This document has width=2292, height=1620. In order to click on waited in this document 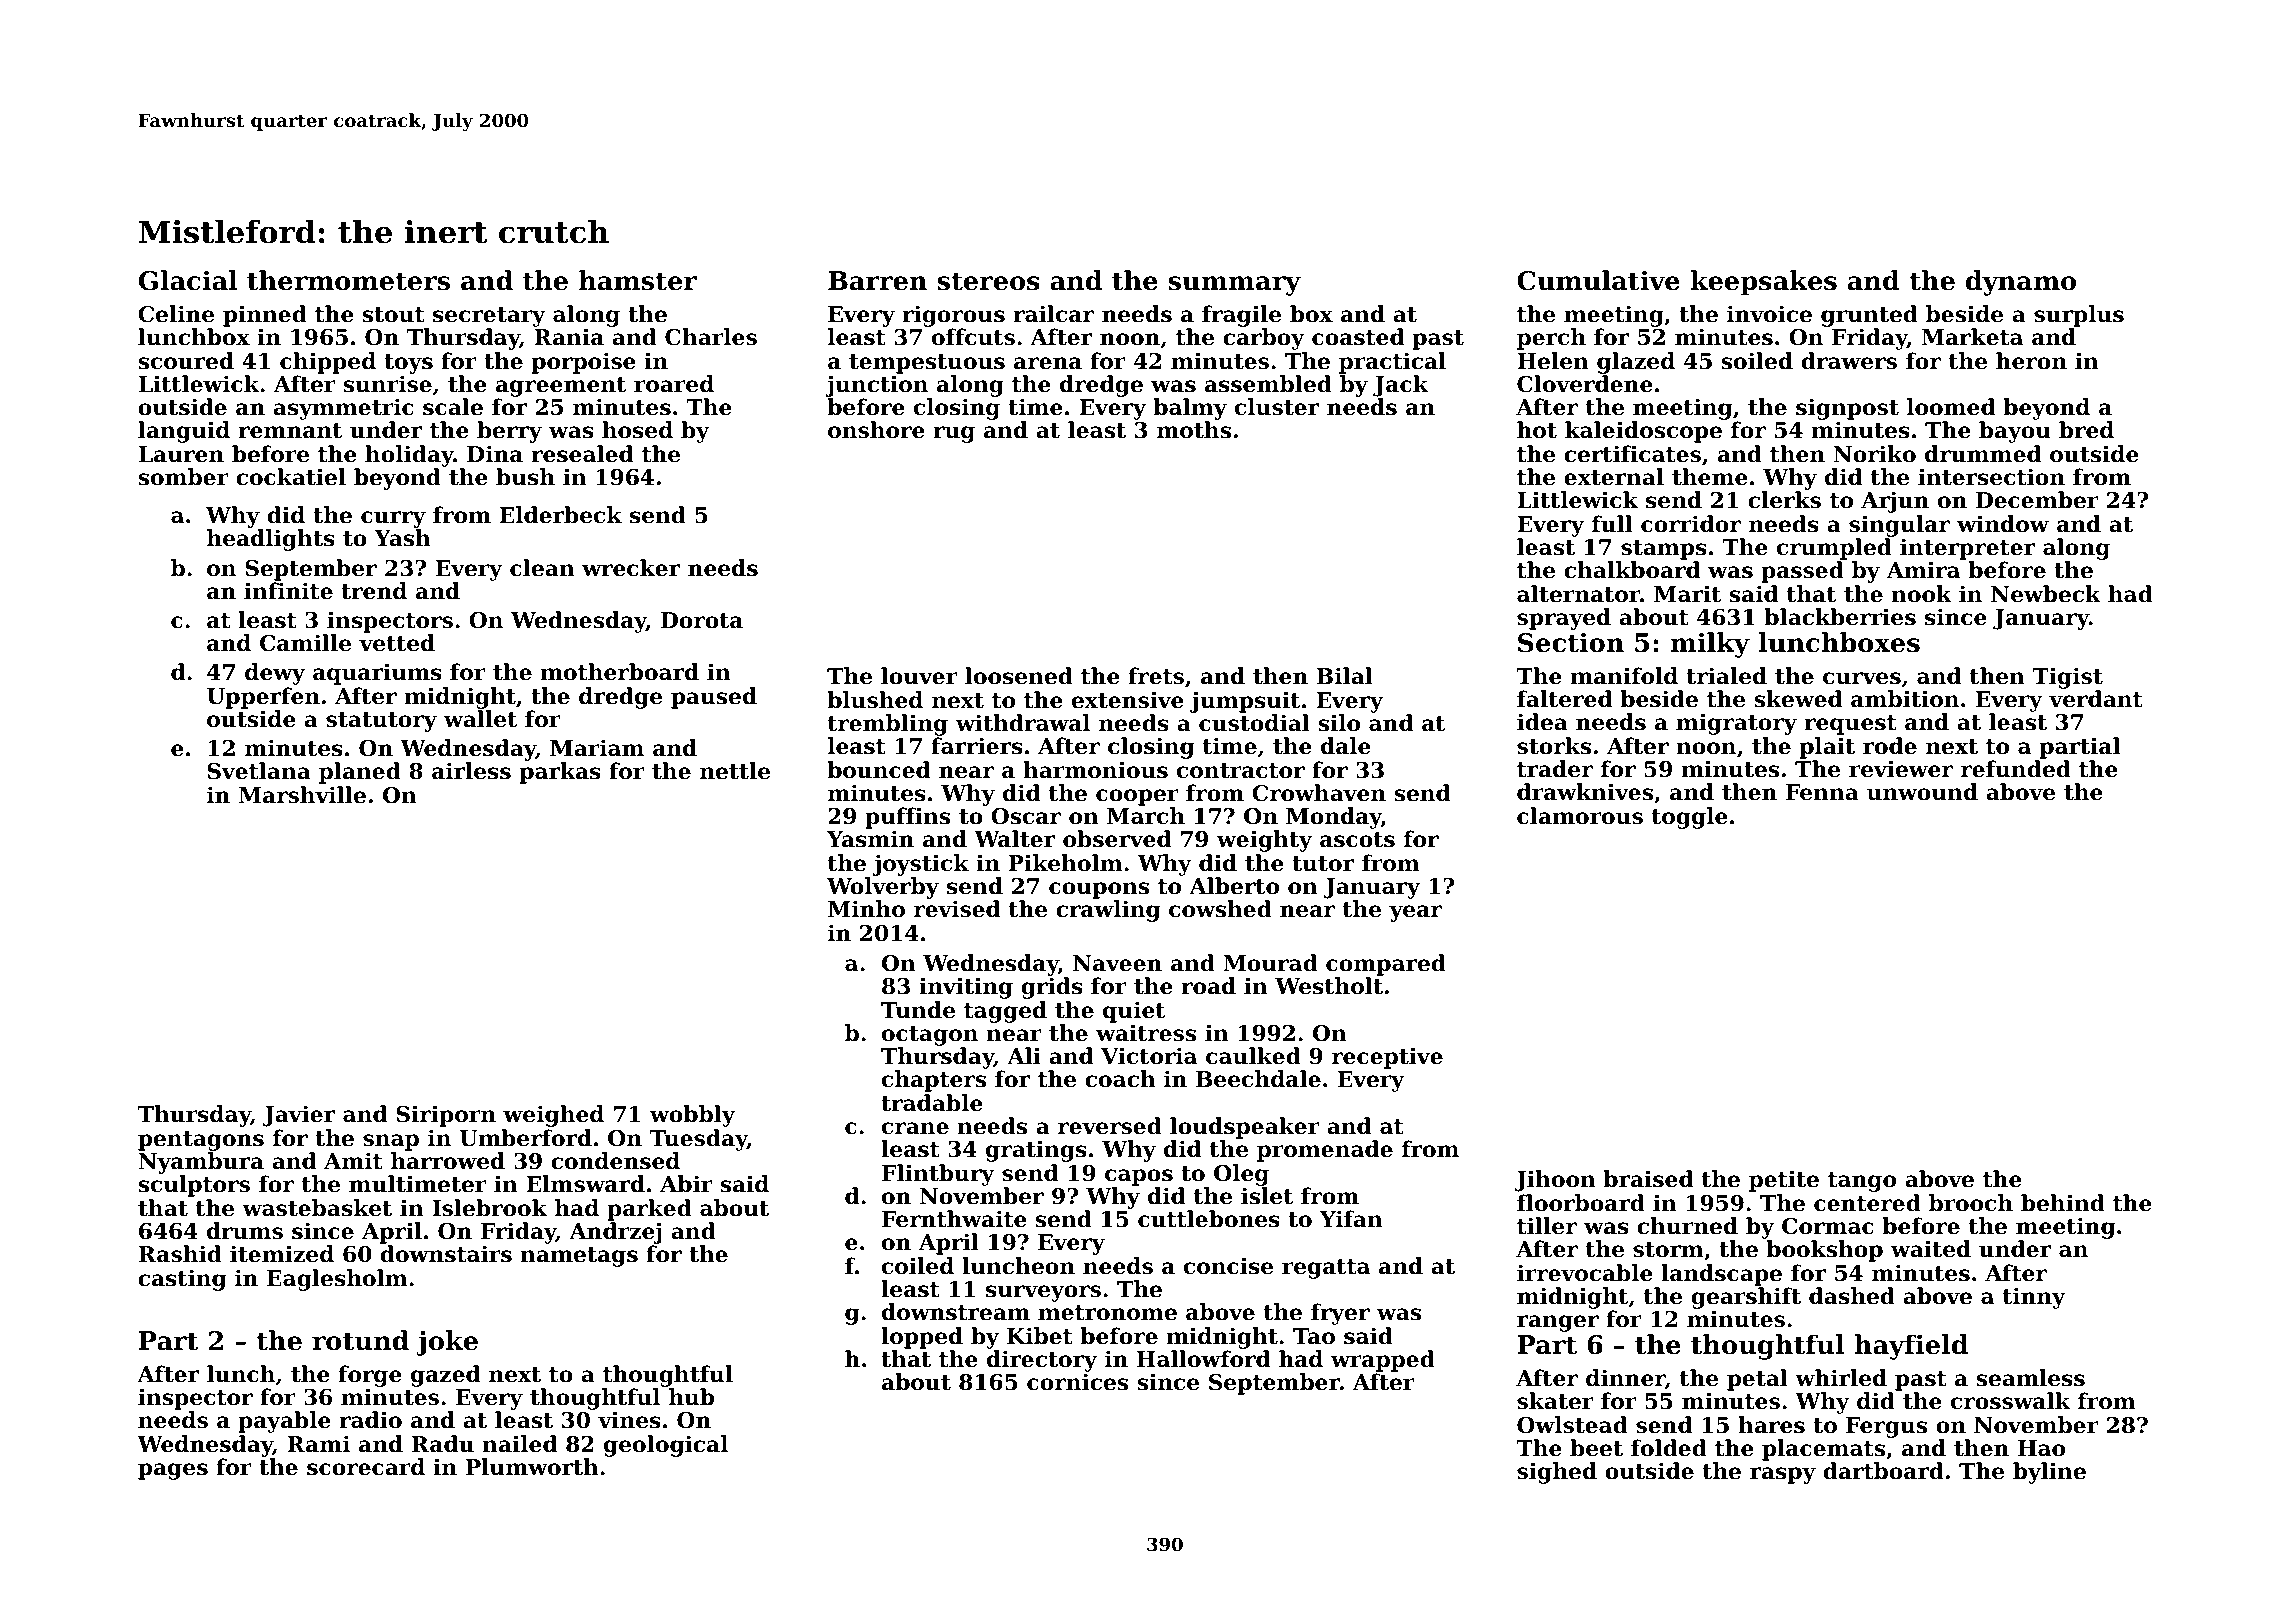, I will do `click(1931, 1249)`.
